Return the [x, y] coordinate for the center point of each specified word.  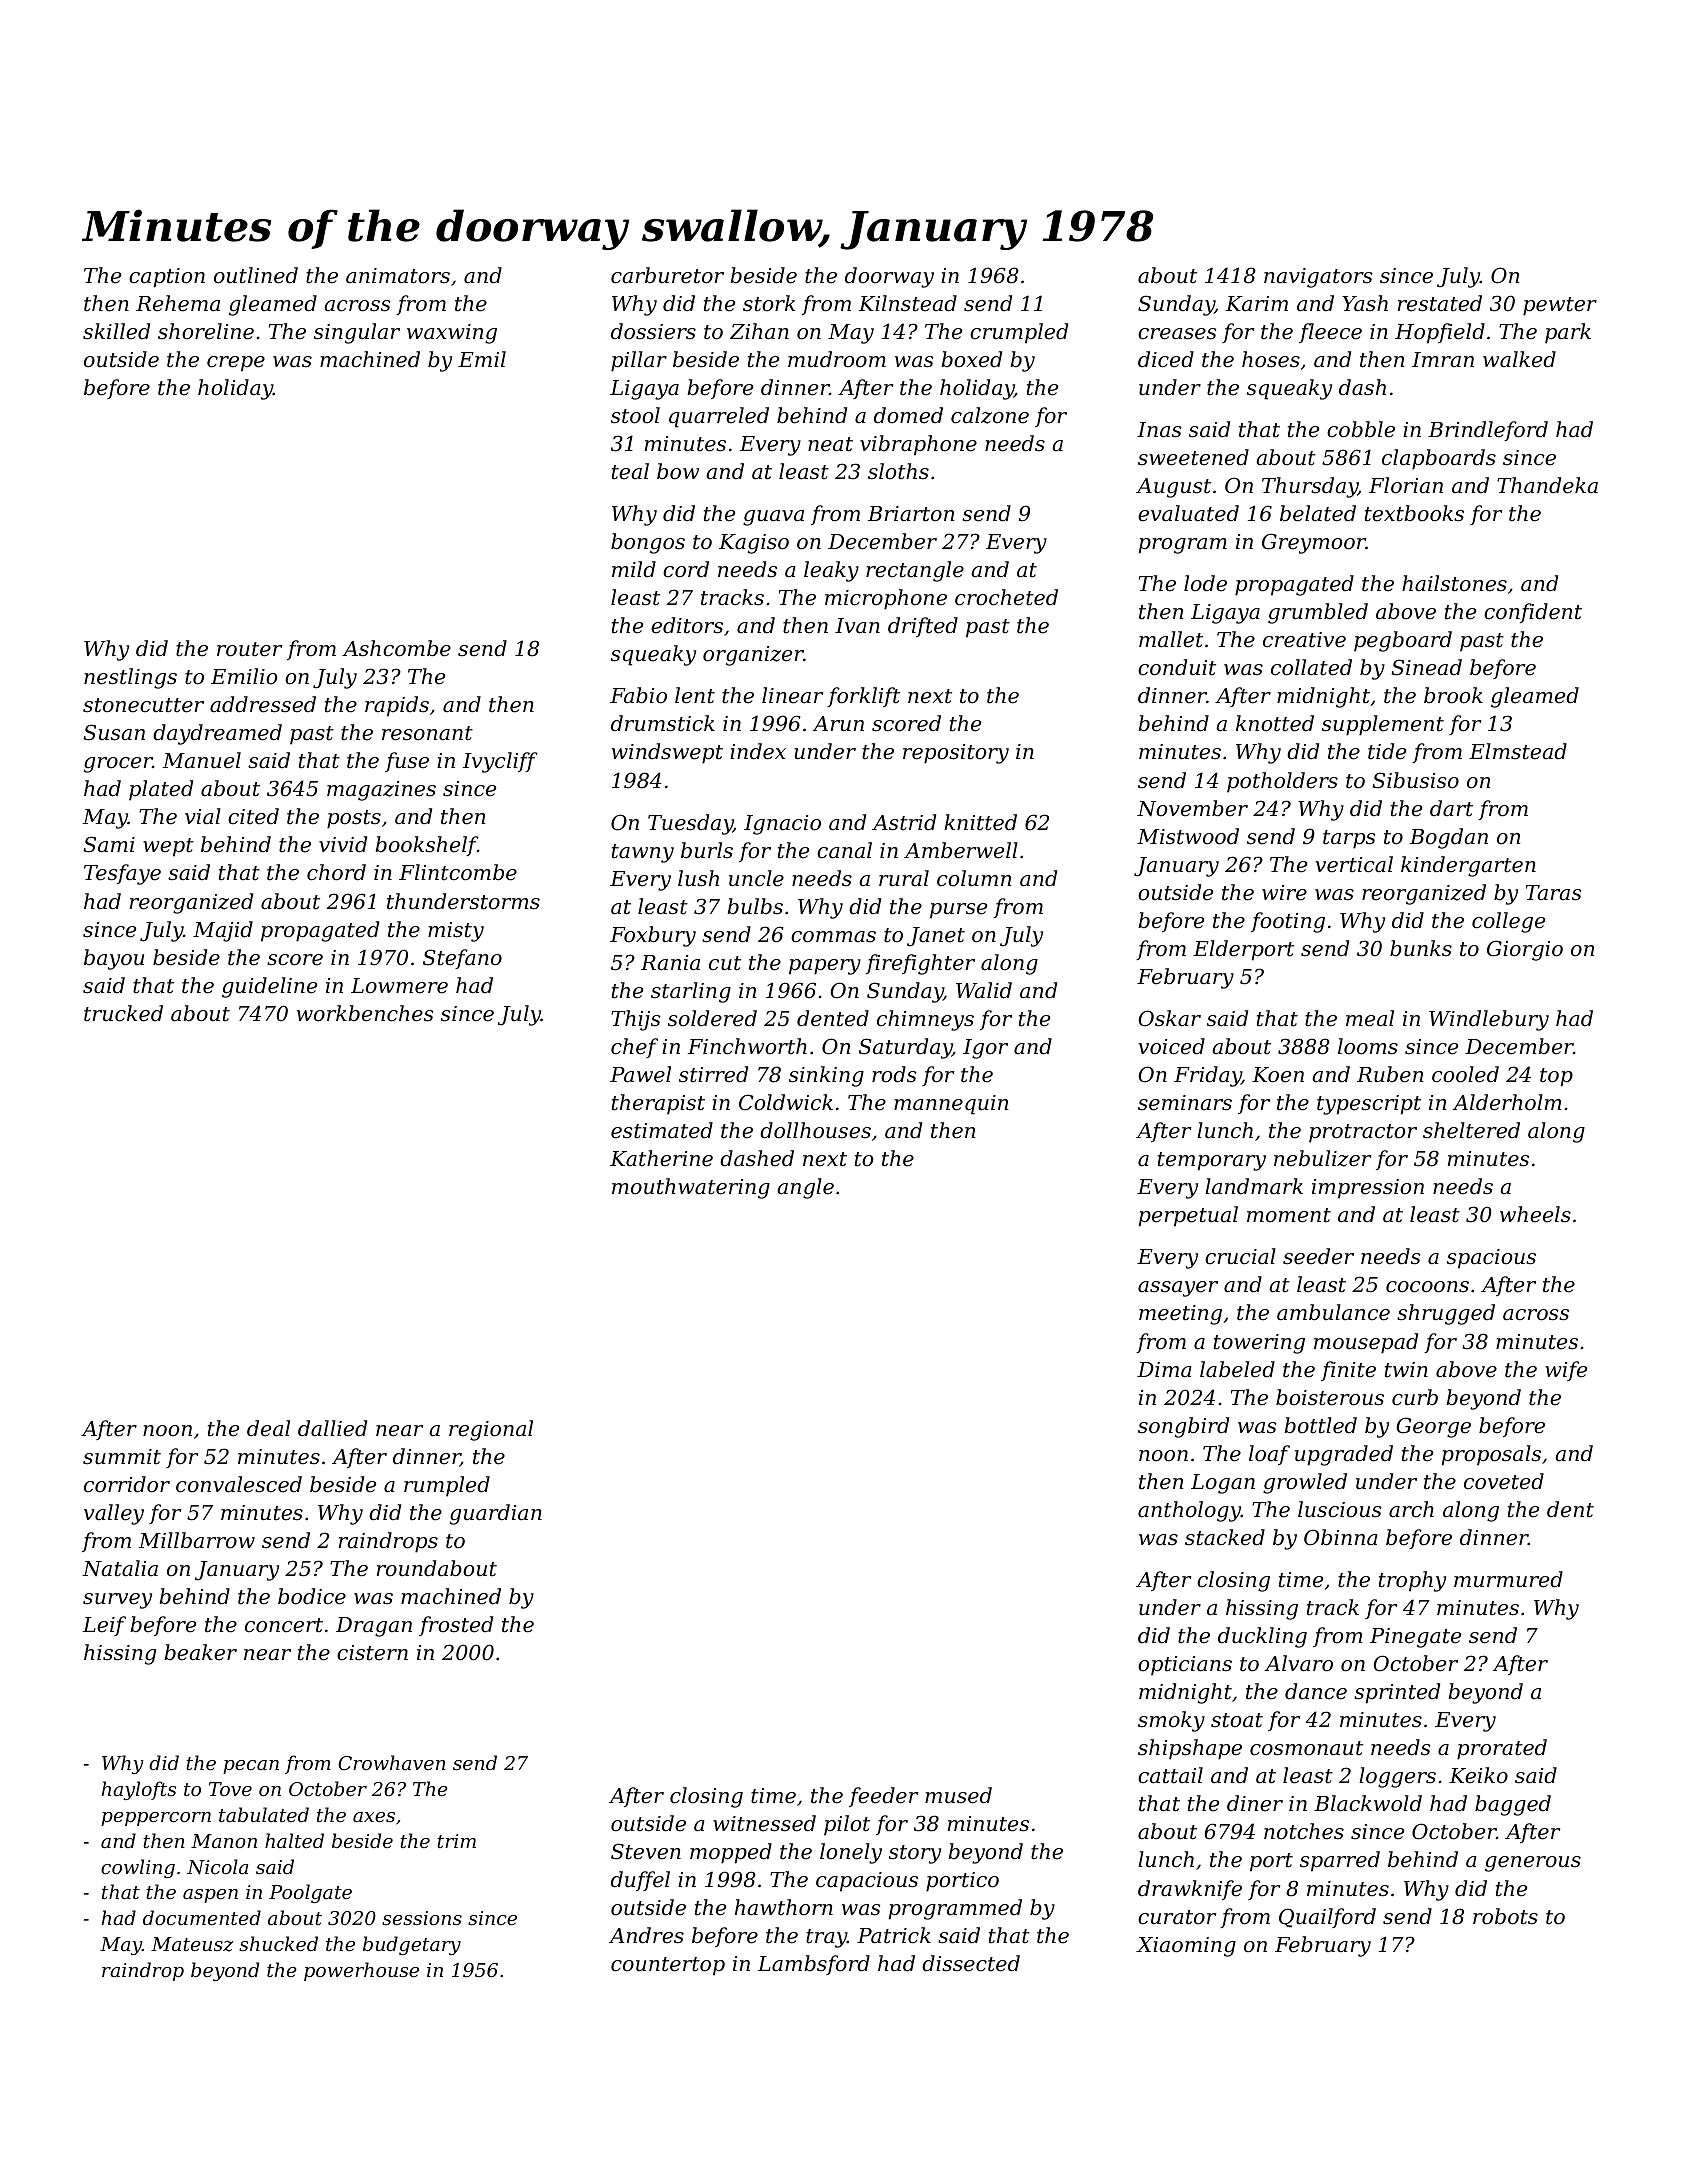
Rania [670, 963]
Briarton [911, 514]
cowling [138, 1868]
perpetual [1188, 1216]
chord [336, 872]
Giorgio [1525, 950]
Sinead [1426, 667]
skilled [116, 331]
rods [894, 1074]
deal [268, 1428]
